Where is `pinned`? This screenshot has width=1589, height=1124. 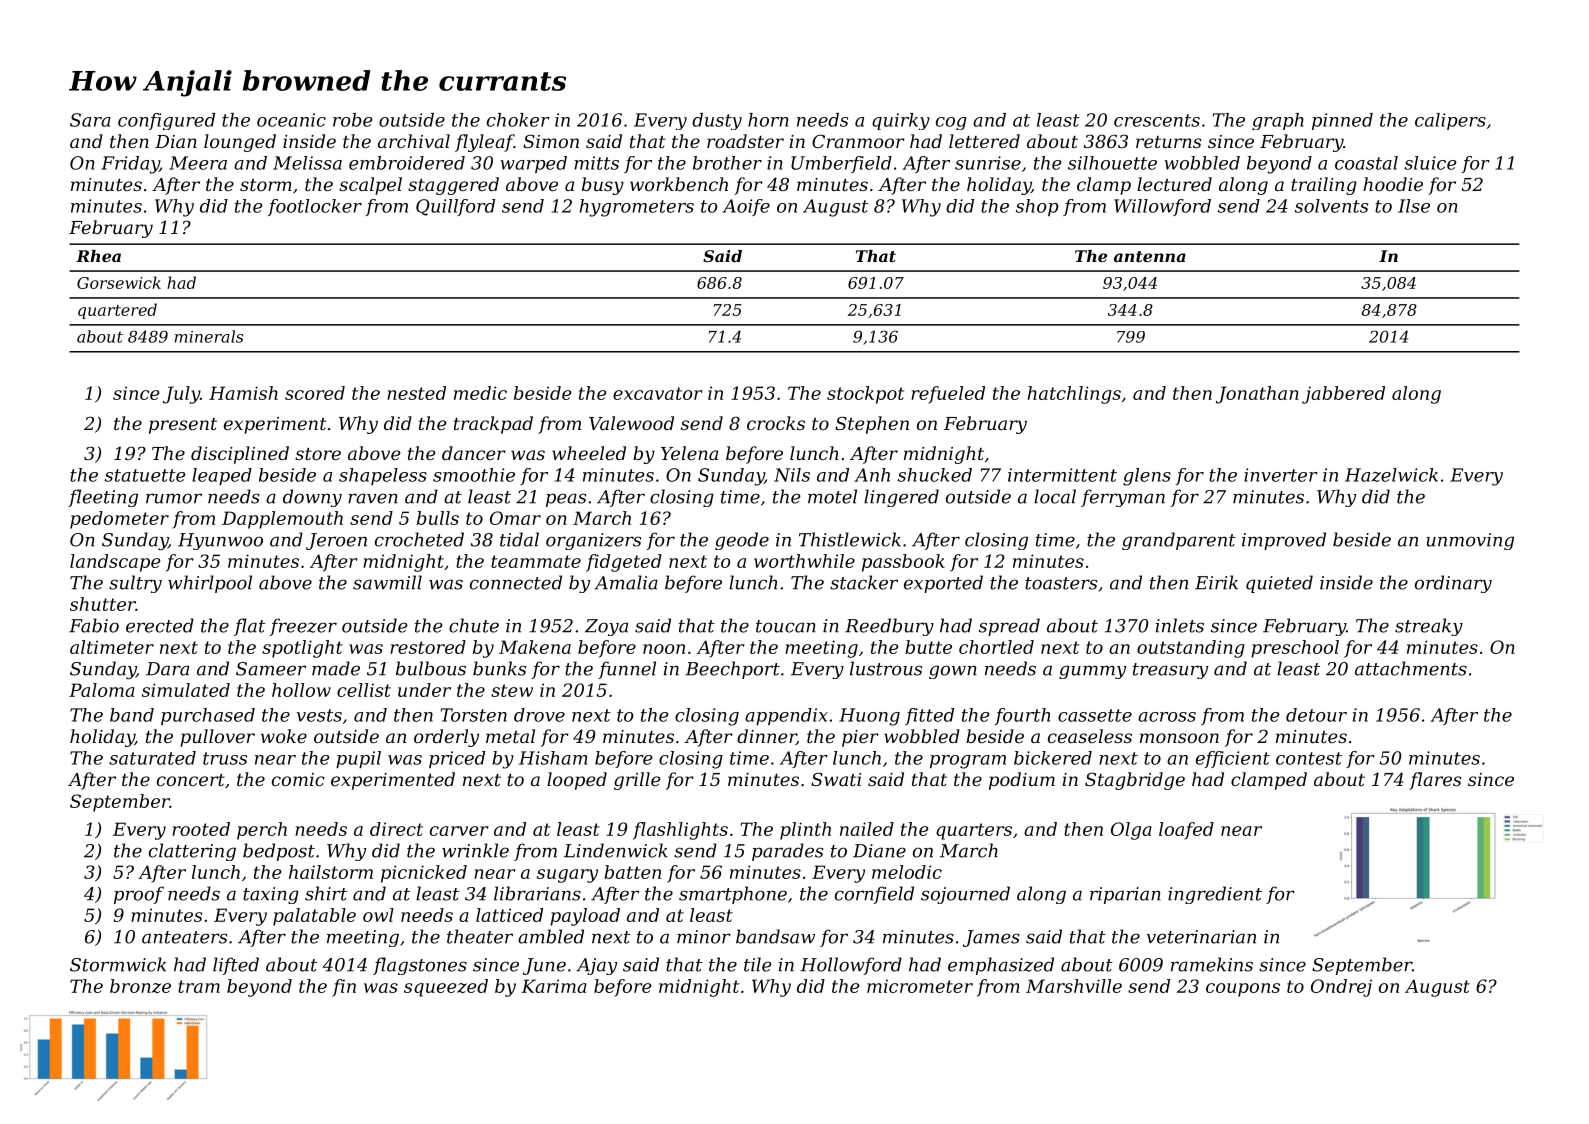
pinned is located at coordinates (1342, 121).
